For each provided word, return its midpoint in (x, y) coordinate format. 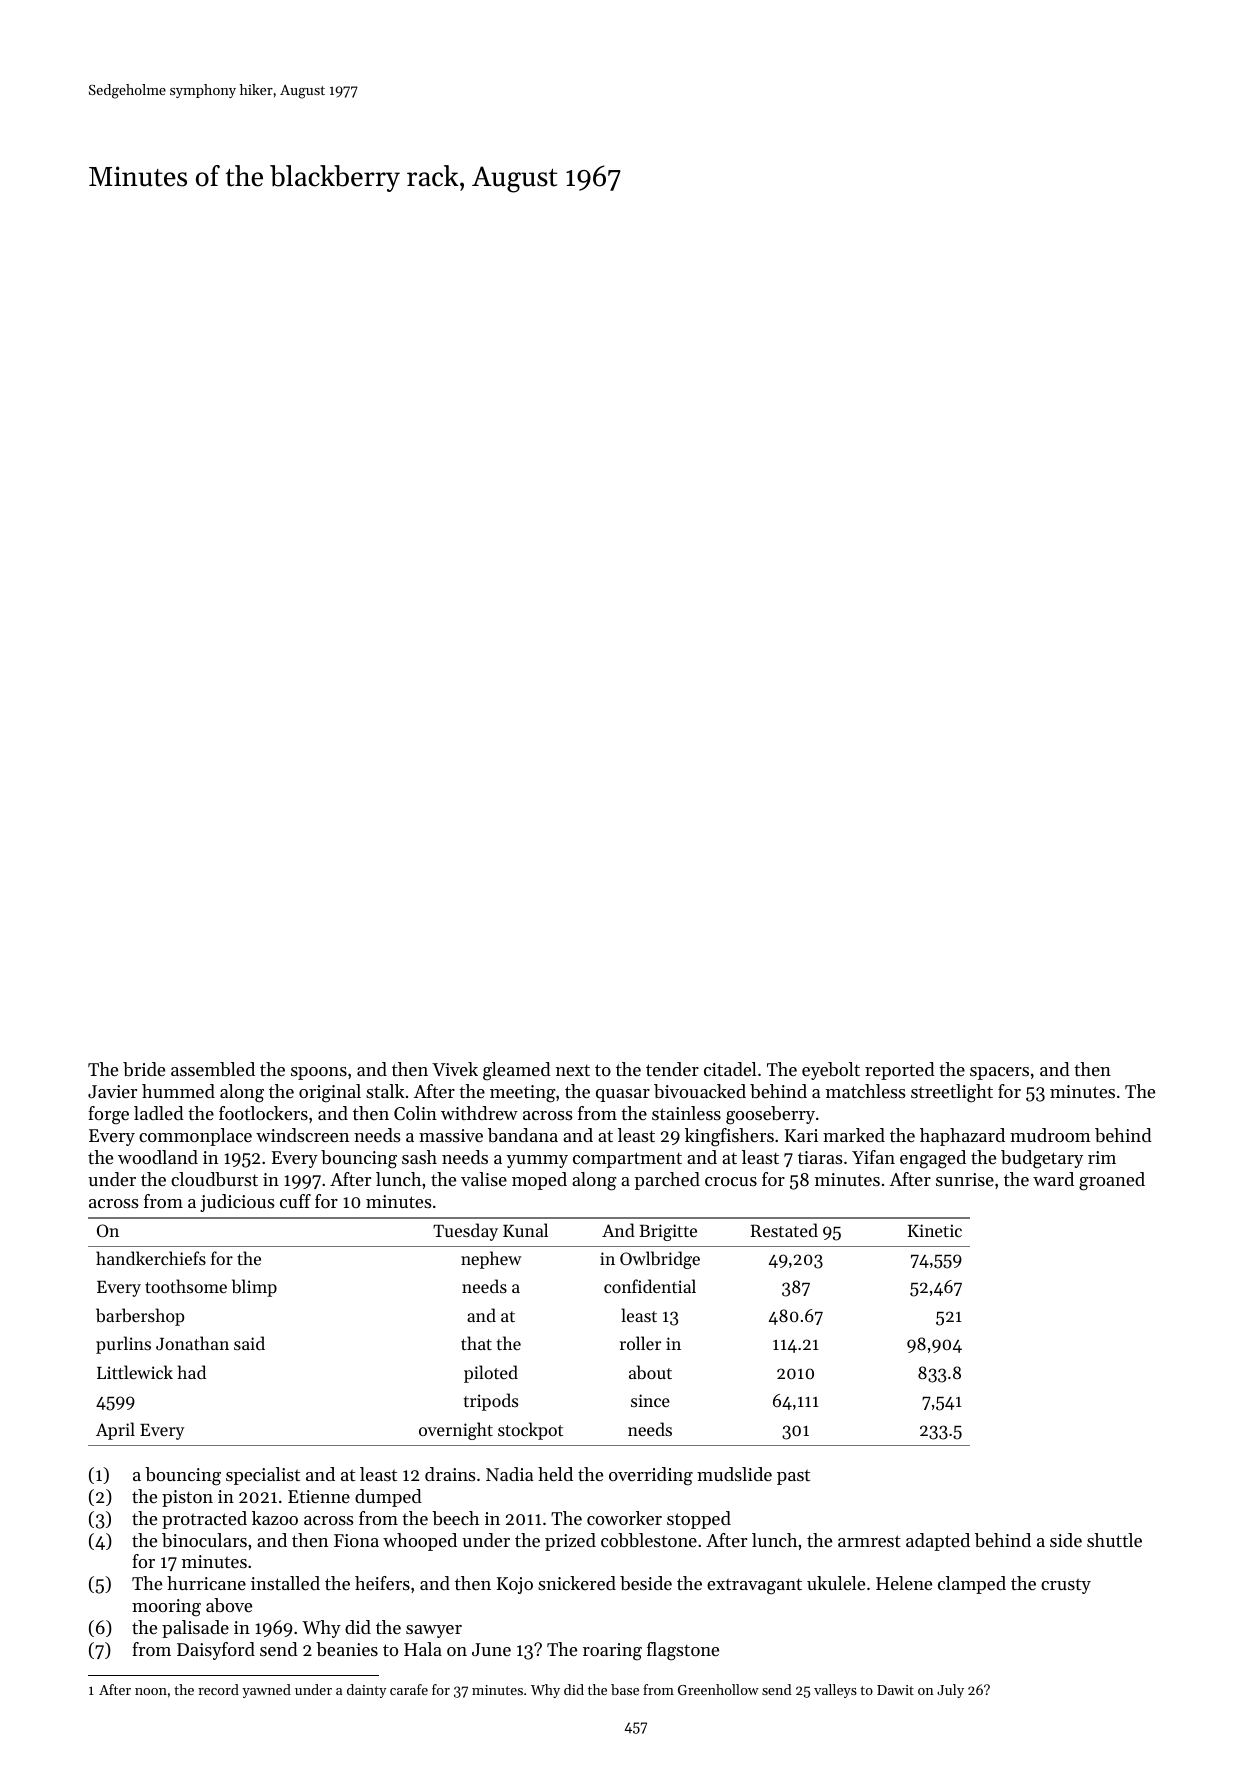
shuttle (1114, 1540)
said (249, 1343)
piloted (491, 1374)
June (491, 1649)
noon (151, 1691)
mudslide (734, 1474)
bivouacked (700, 1091)
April (115, 1431)
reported (900, 1071)
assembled (213, 1069)
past (793, 1477)
